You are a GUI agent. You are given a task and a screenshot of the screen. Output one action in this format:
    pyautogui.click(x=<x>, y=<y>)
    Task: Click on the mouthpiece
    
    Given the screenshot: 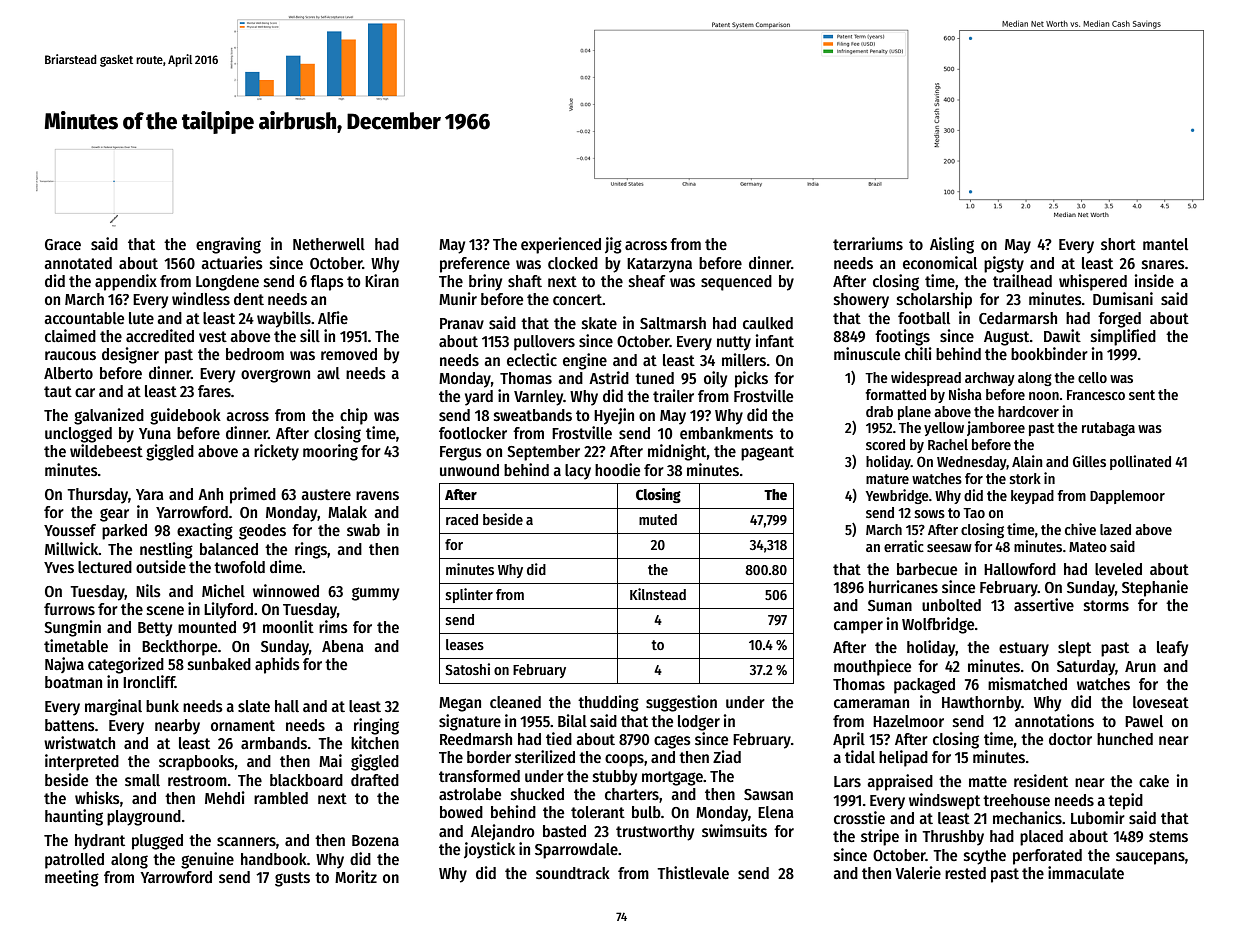 What is the action you would take?
    pyautogui.click(x=872, y=667)
